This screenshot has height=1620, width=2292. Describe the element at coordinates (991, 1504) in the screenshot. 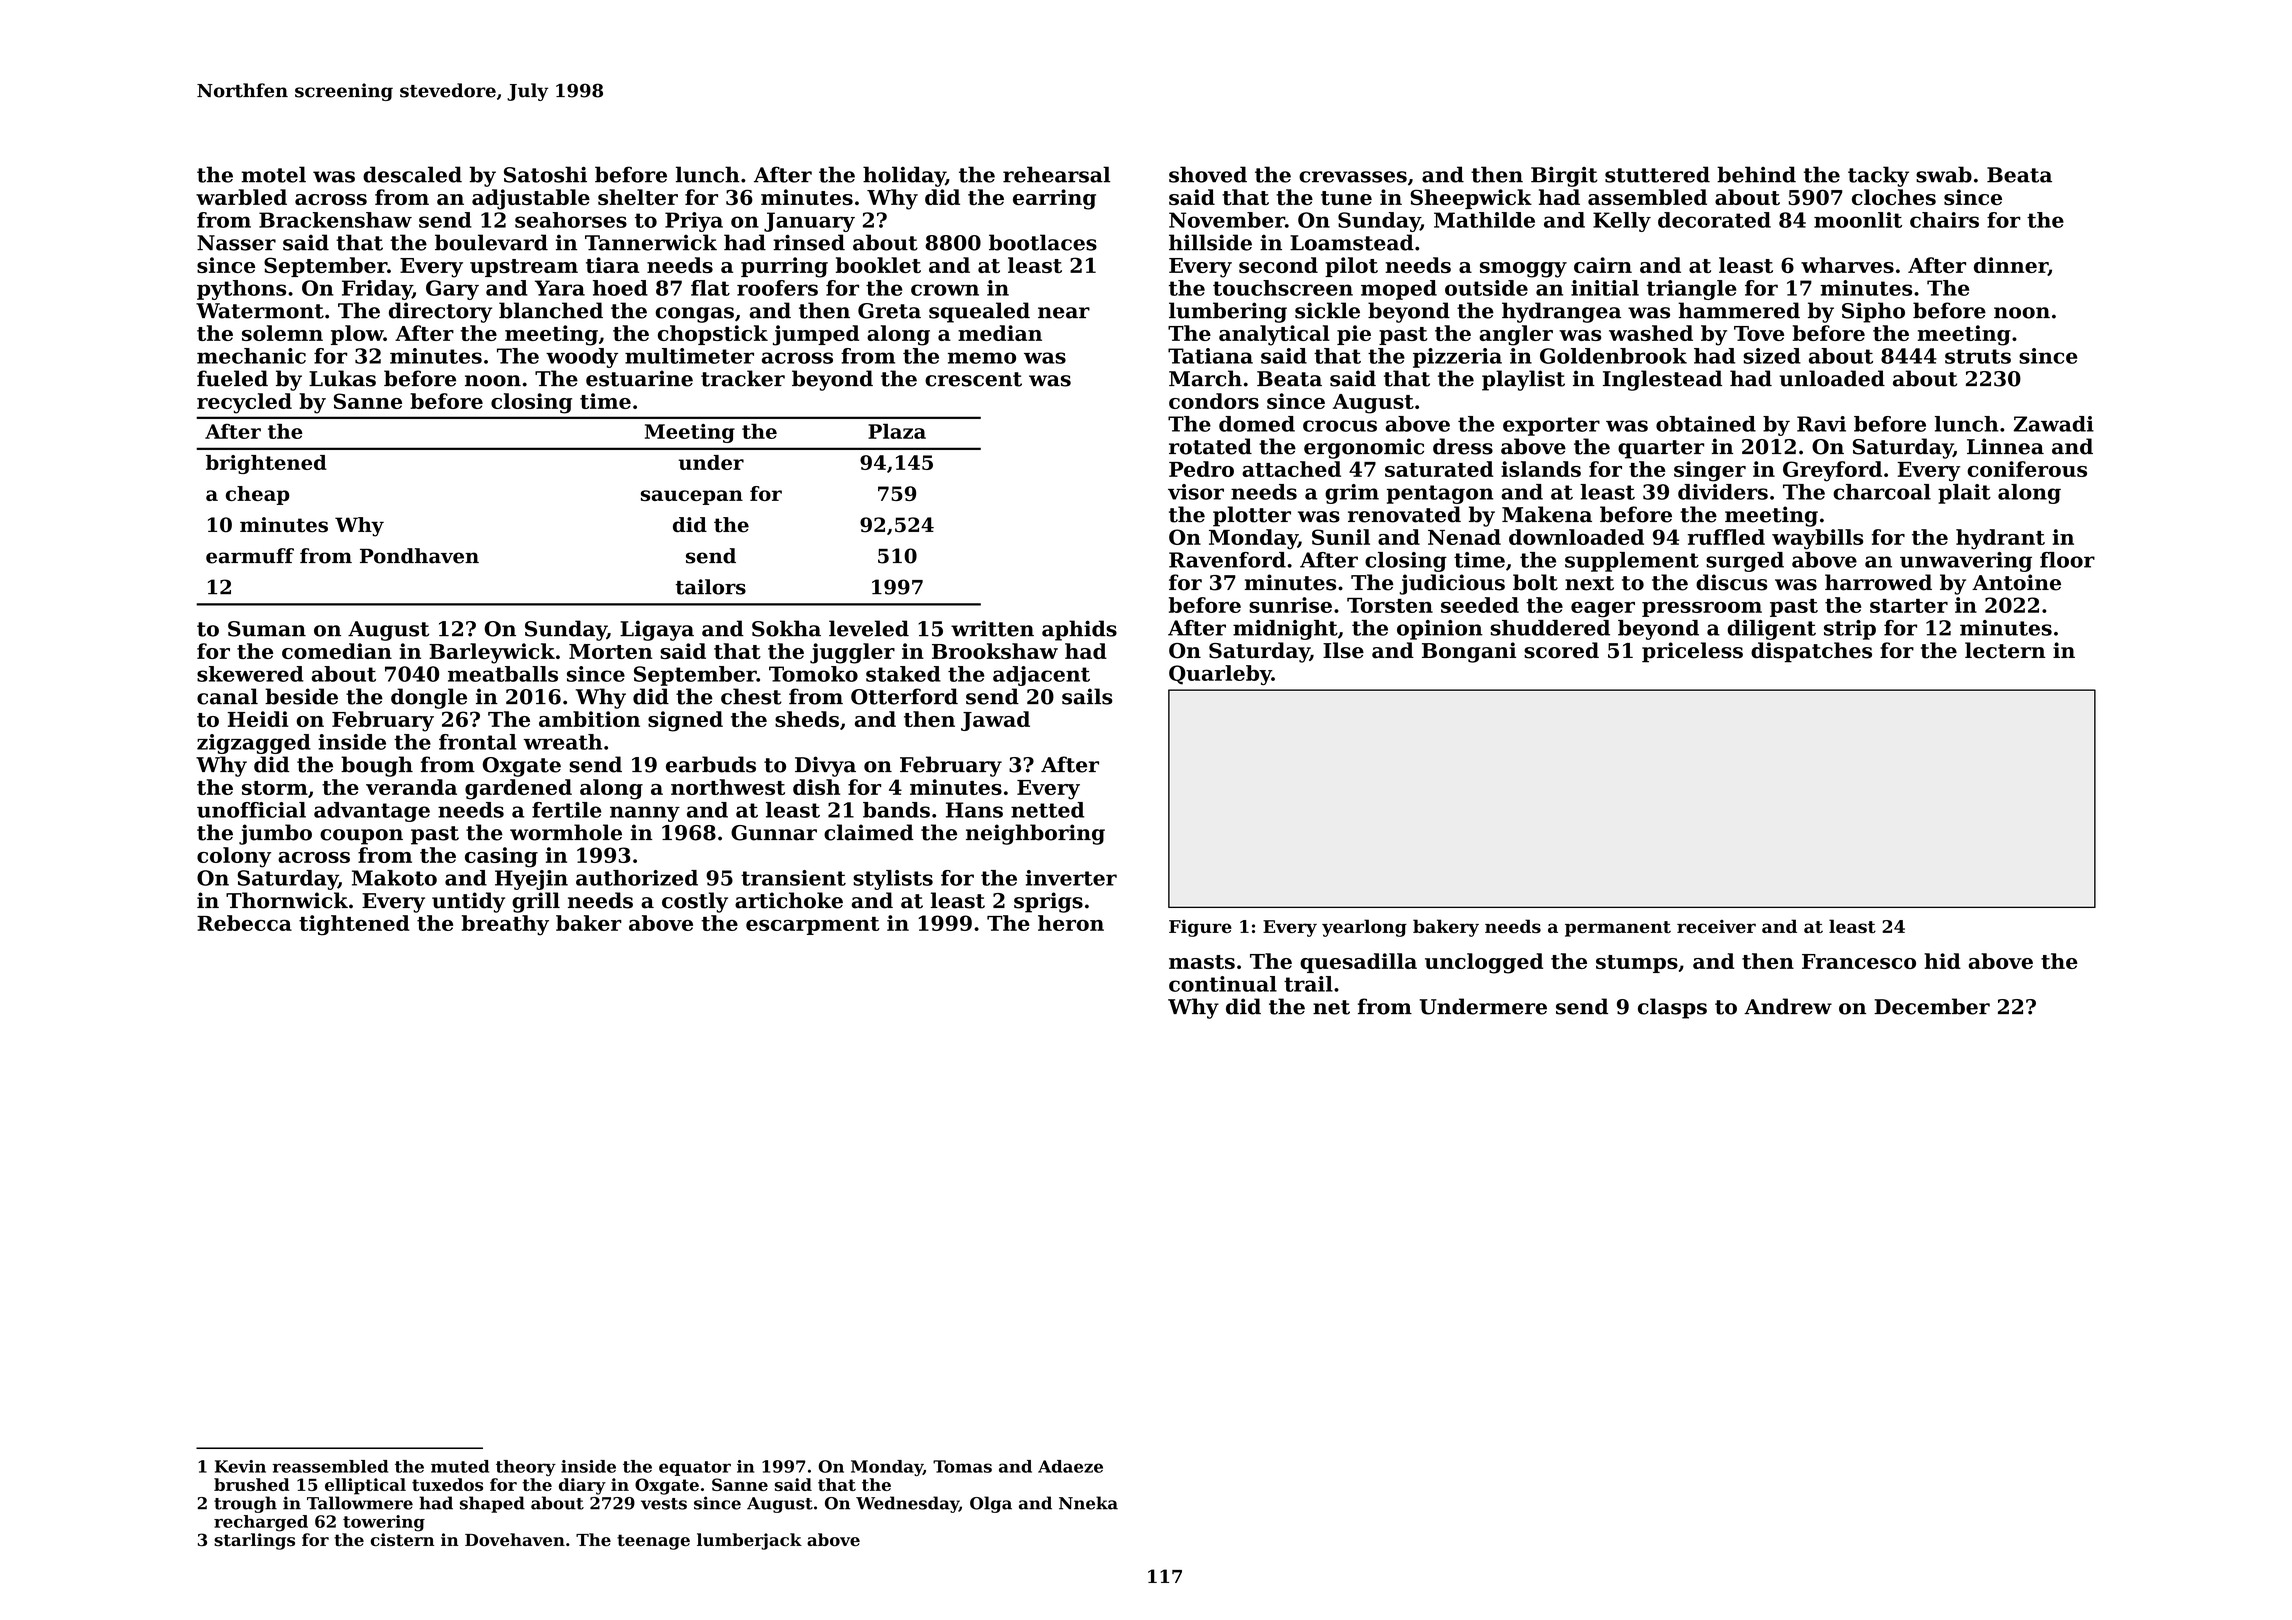

I see `Olga` at that location.
